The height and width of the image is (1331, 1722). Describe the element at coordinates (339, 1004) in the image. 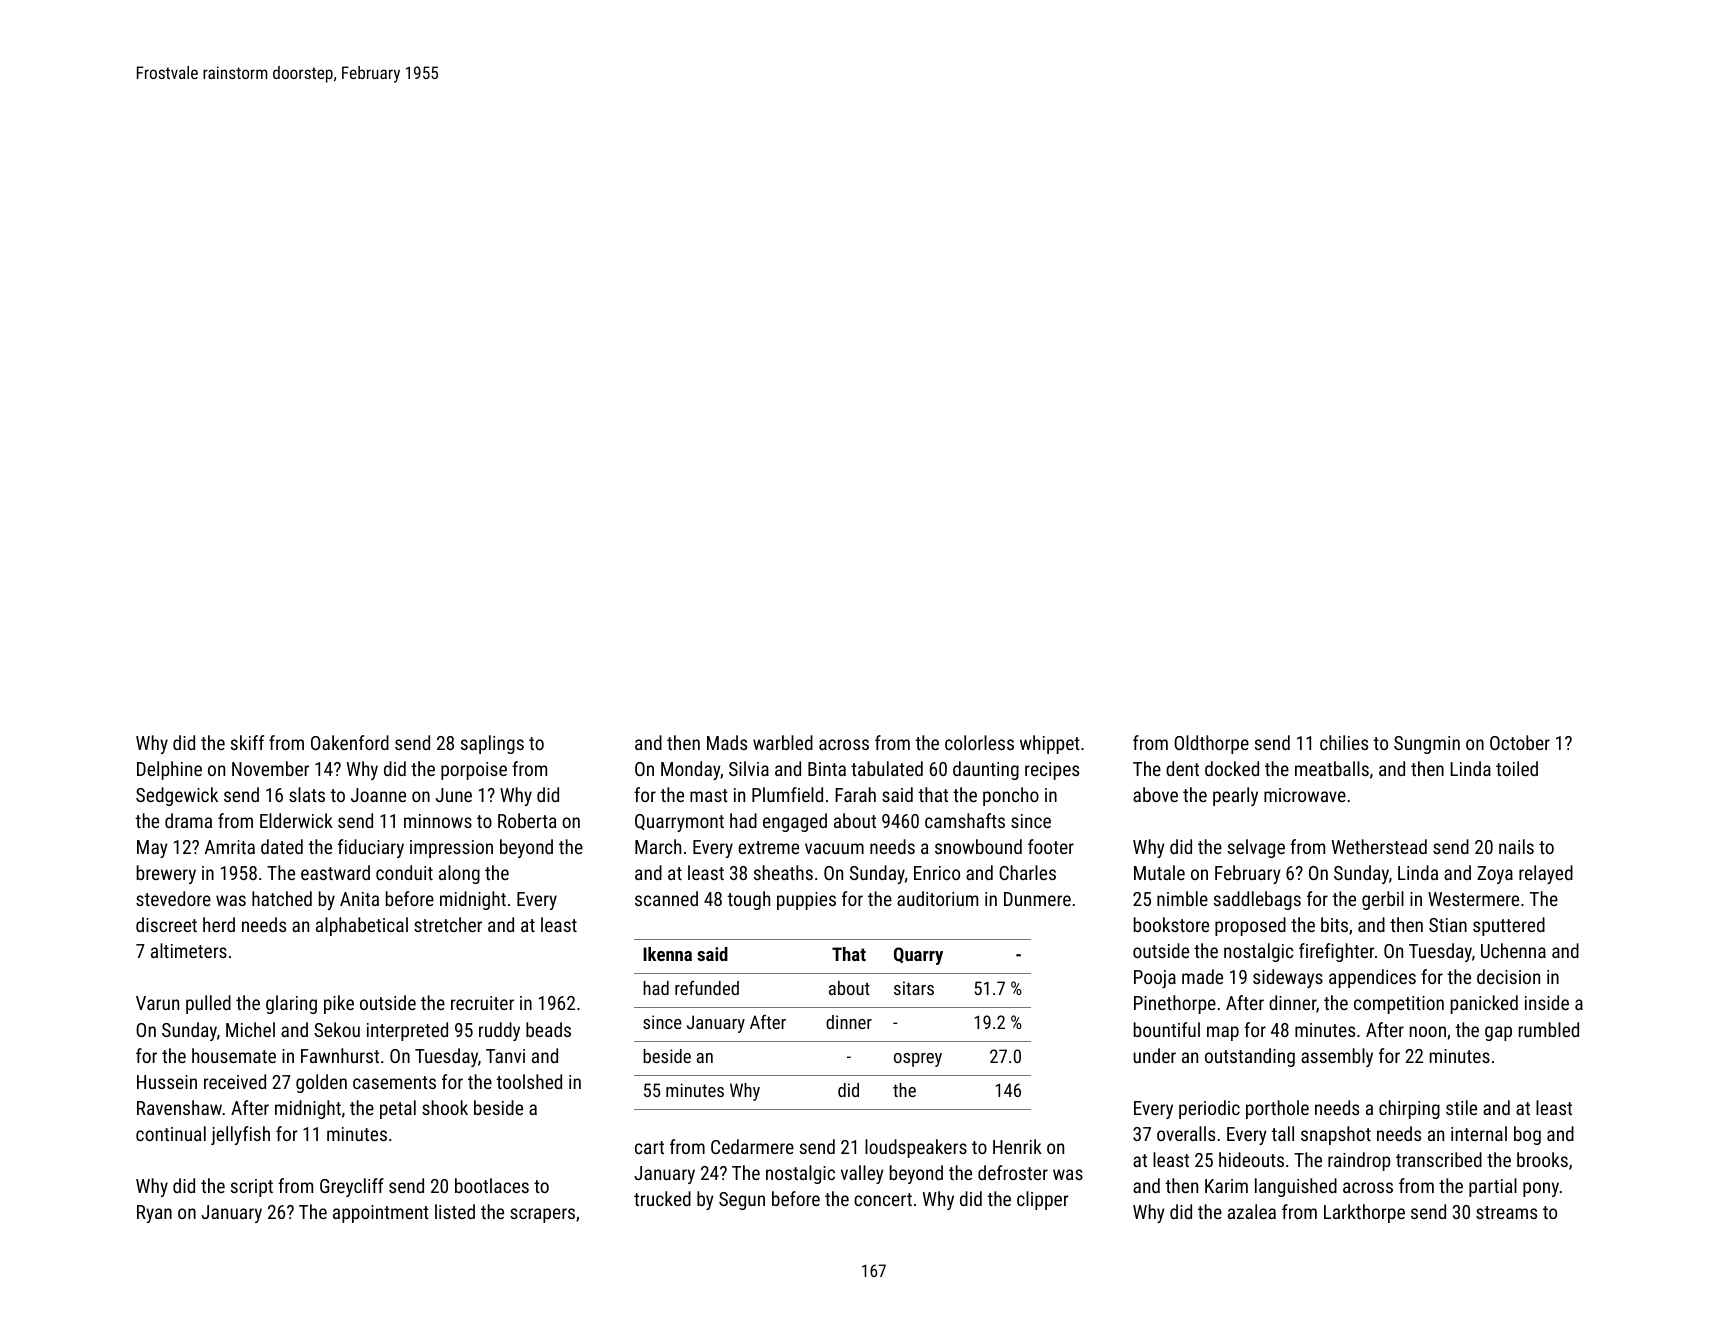

I see `pike` at that location.
